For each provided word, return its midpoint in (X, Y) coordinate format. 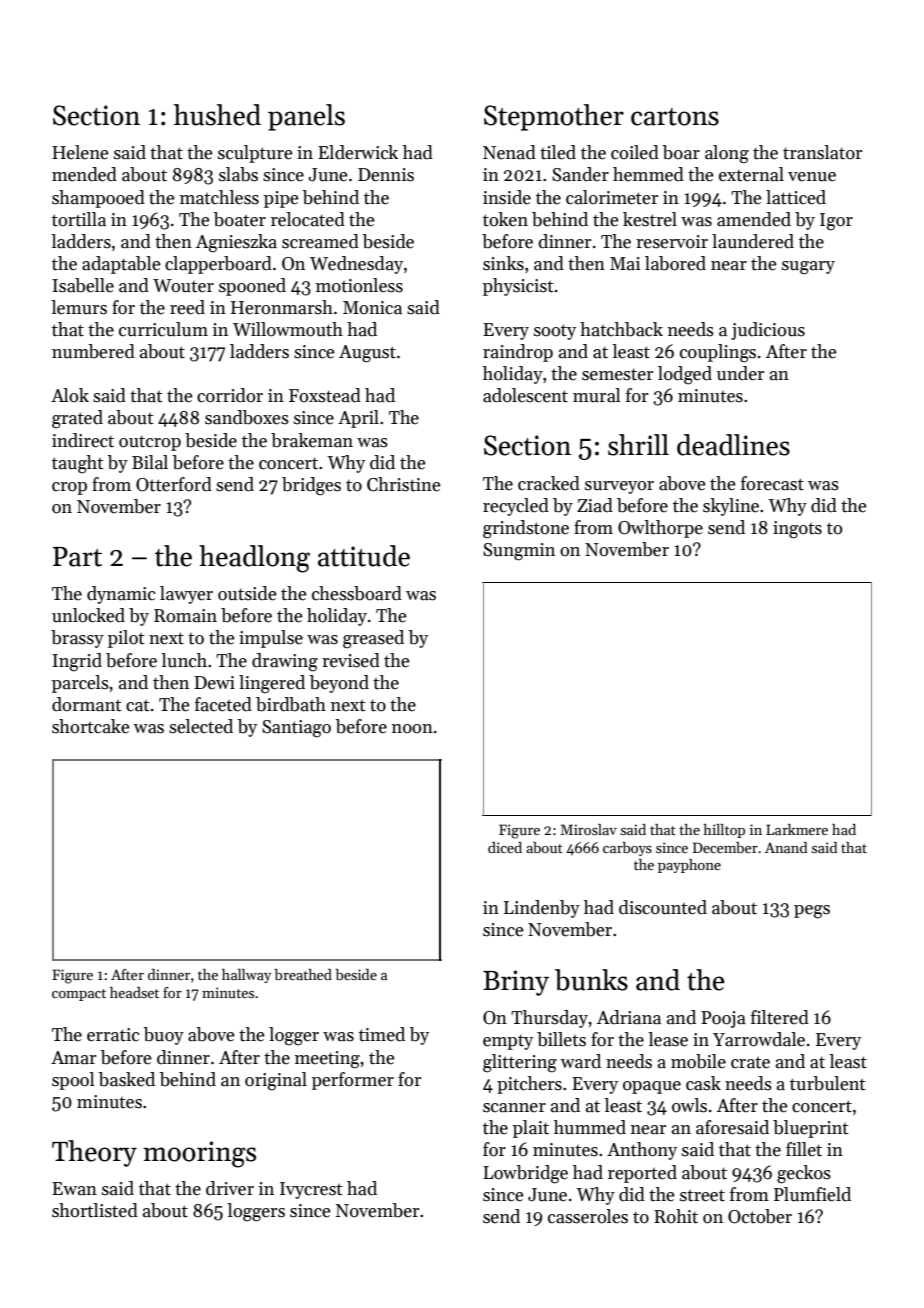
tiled (558, 152)
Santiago (296, 729)
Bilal (150, 462)
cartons (675, 117)
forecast (772, 483)
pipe (281, 199)
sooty (555, 332)
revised (351, 660)
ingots (797, 530)
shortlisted (95, 1210)
